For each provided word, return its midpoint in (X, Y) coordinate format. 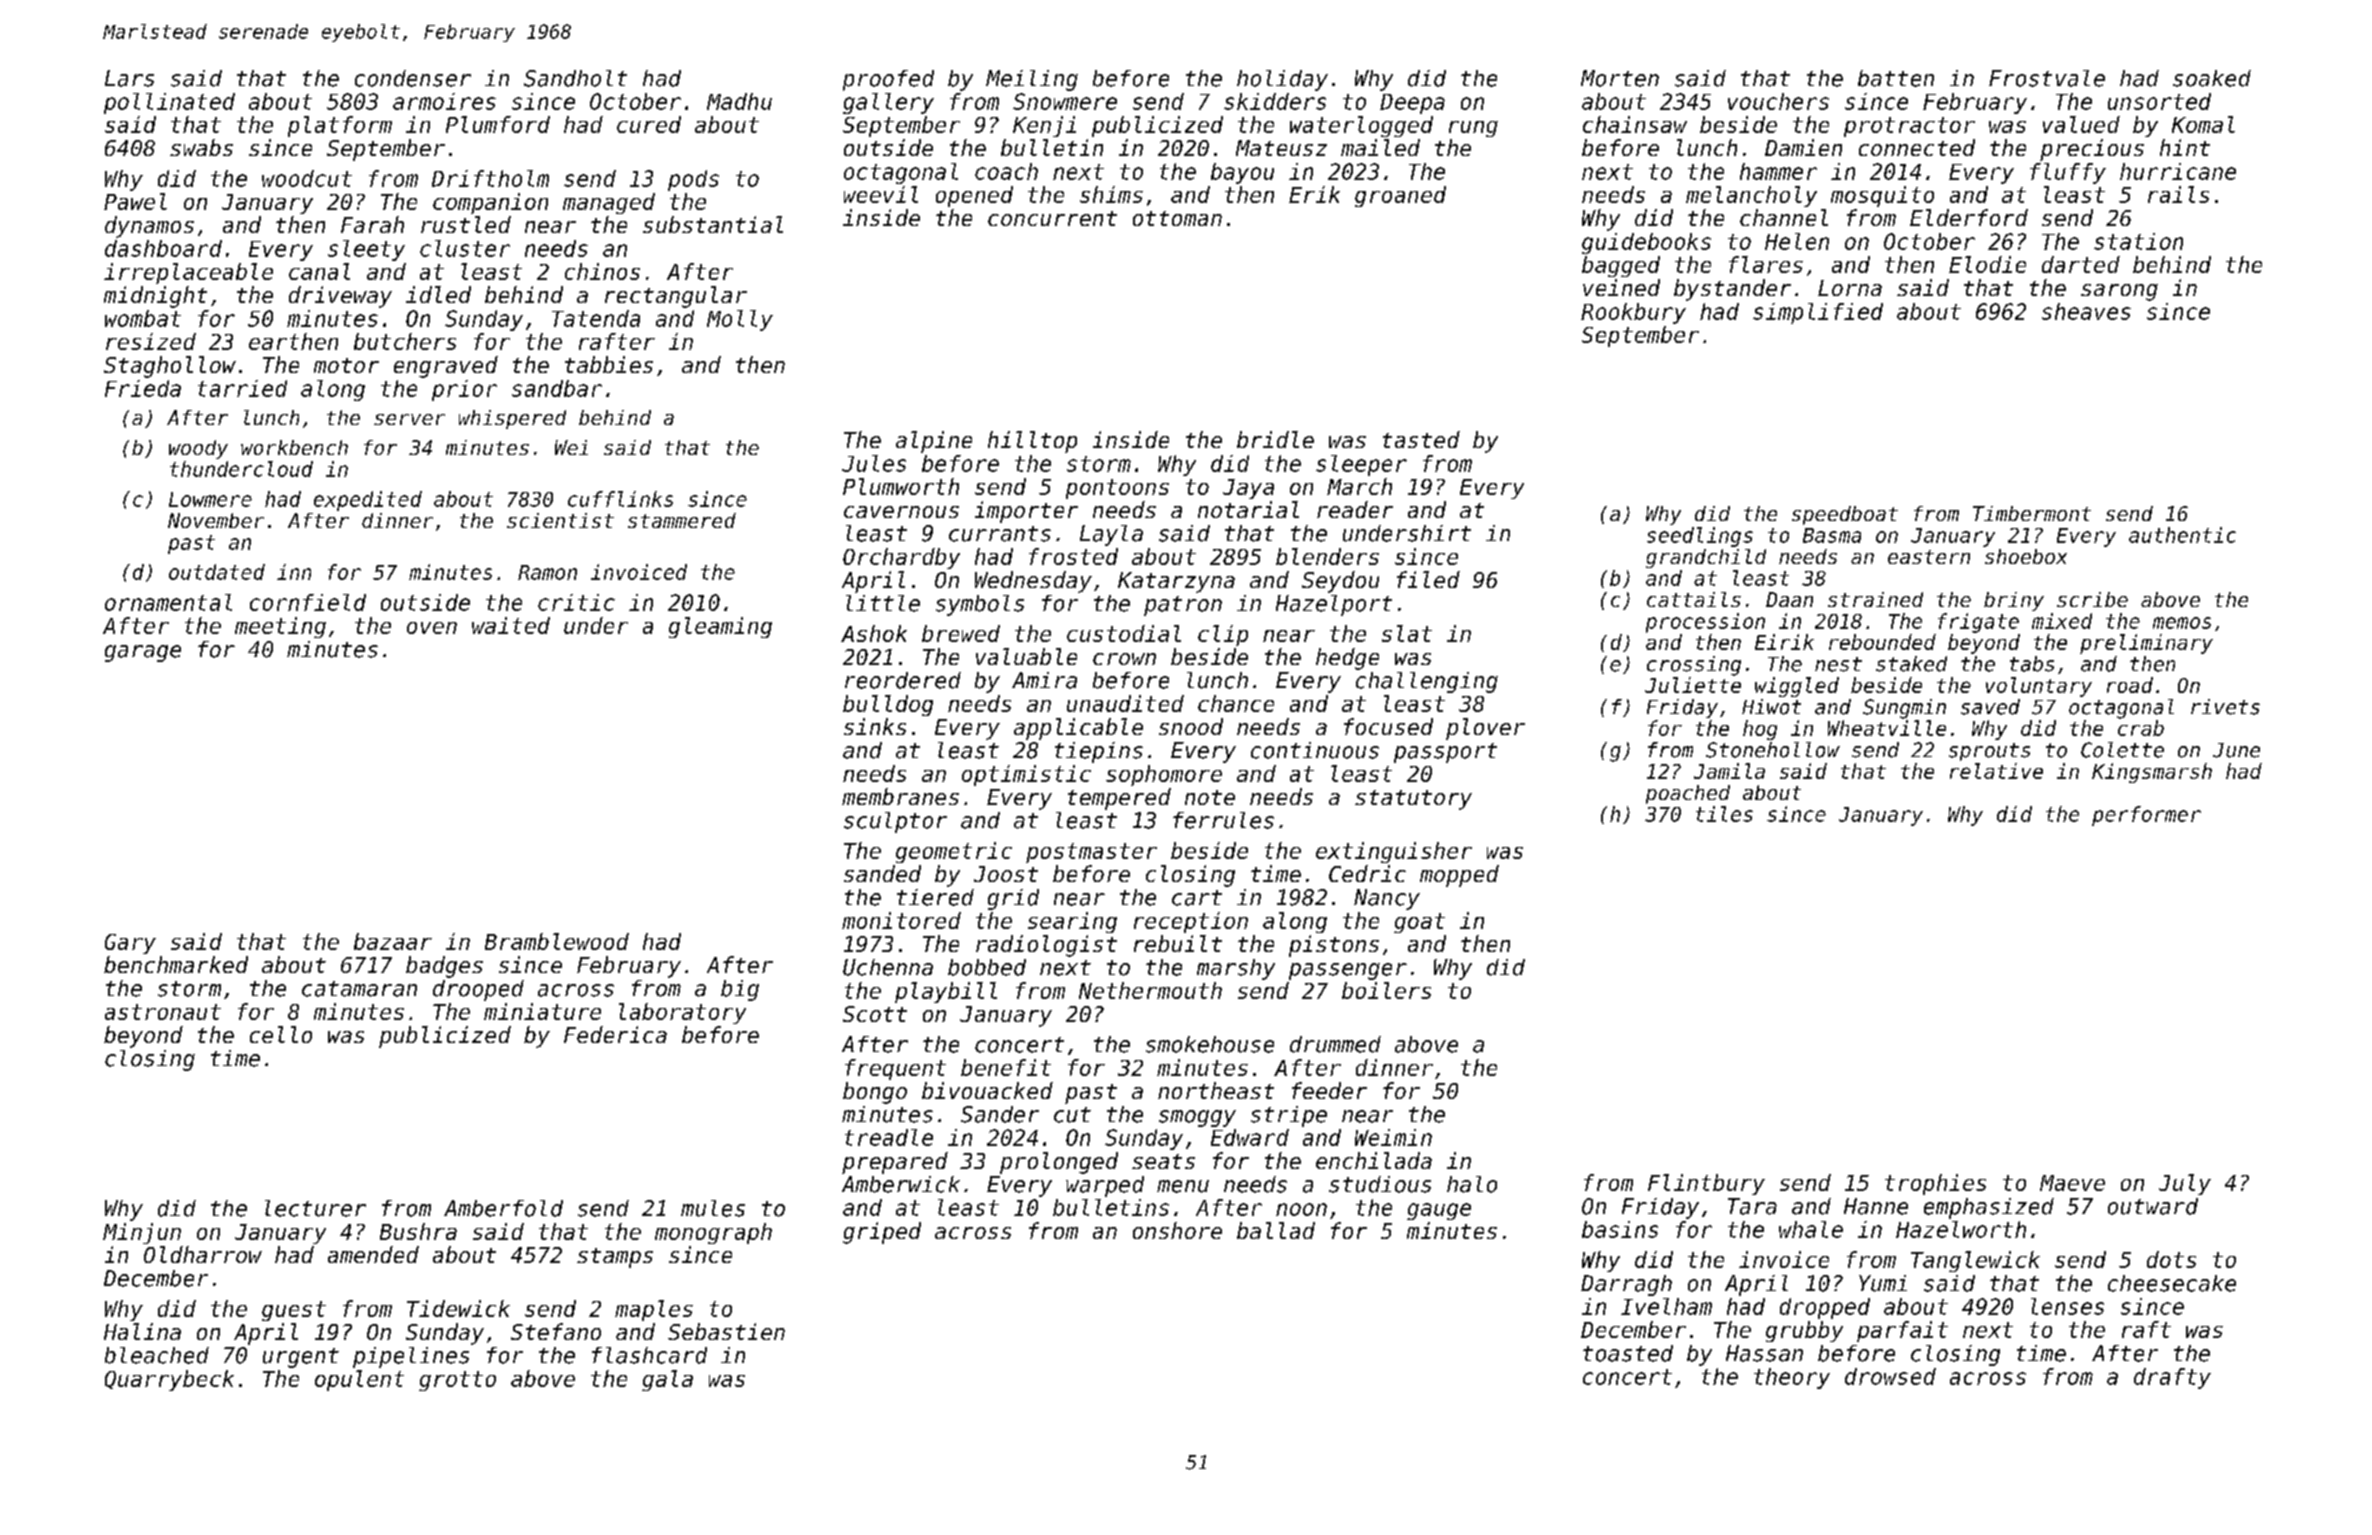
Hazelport (1334, 605)
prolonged (1059, 1163)
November (216, 520)
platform (340, 126)
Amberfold (503, 1208)
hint (2185, 147)
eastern (1929, 557)
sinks (875, 726)
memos (2182, 623)
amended (373, 1254)
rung (1473, 129)
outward (2153, 1206)
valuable (1026, 656)
